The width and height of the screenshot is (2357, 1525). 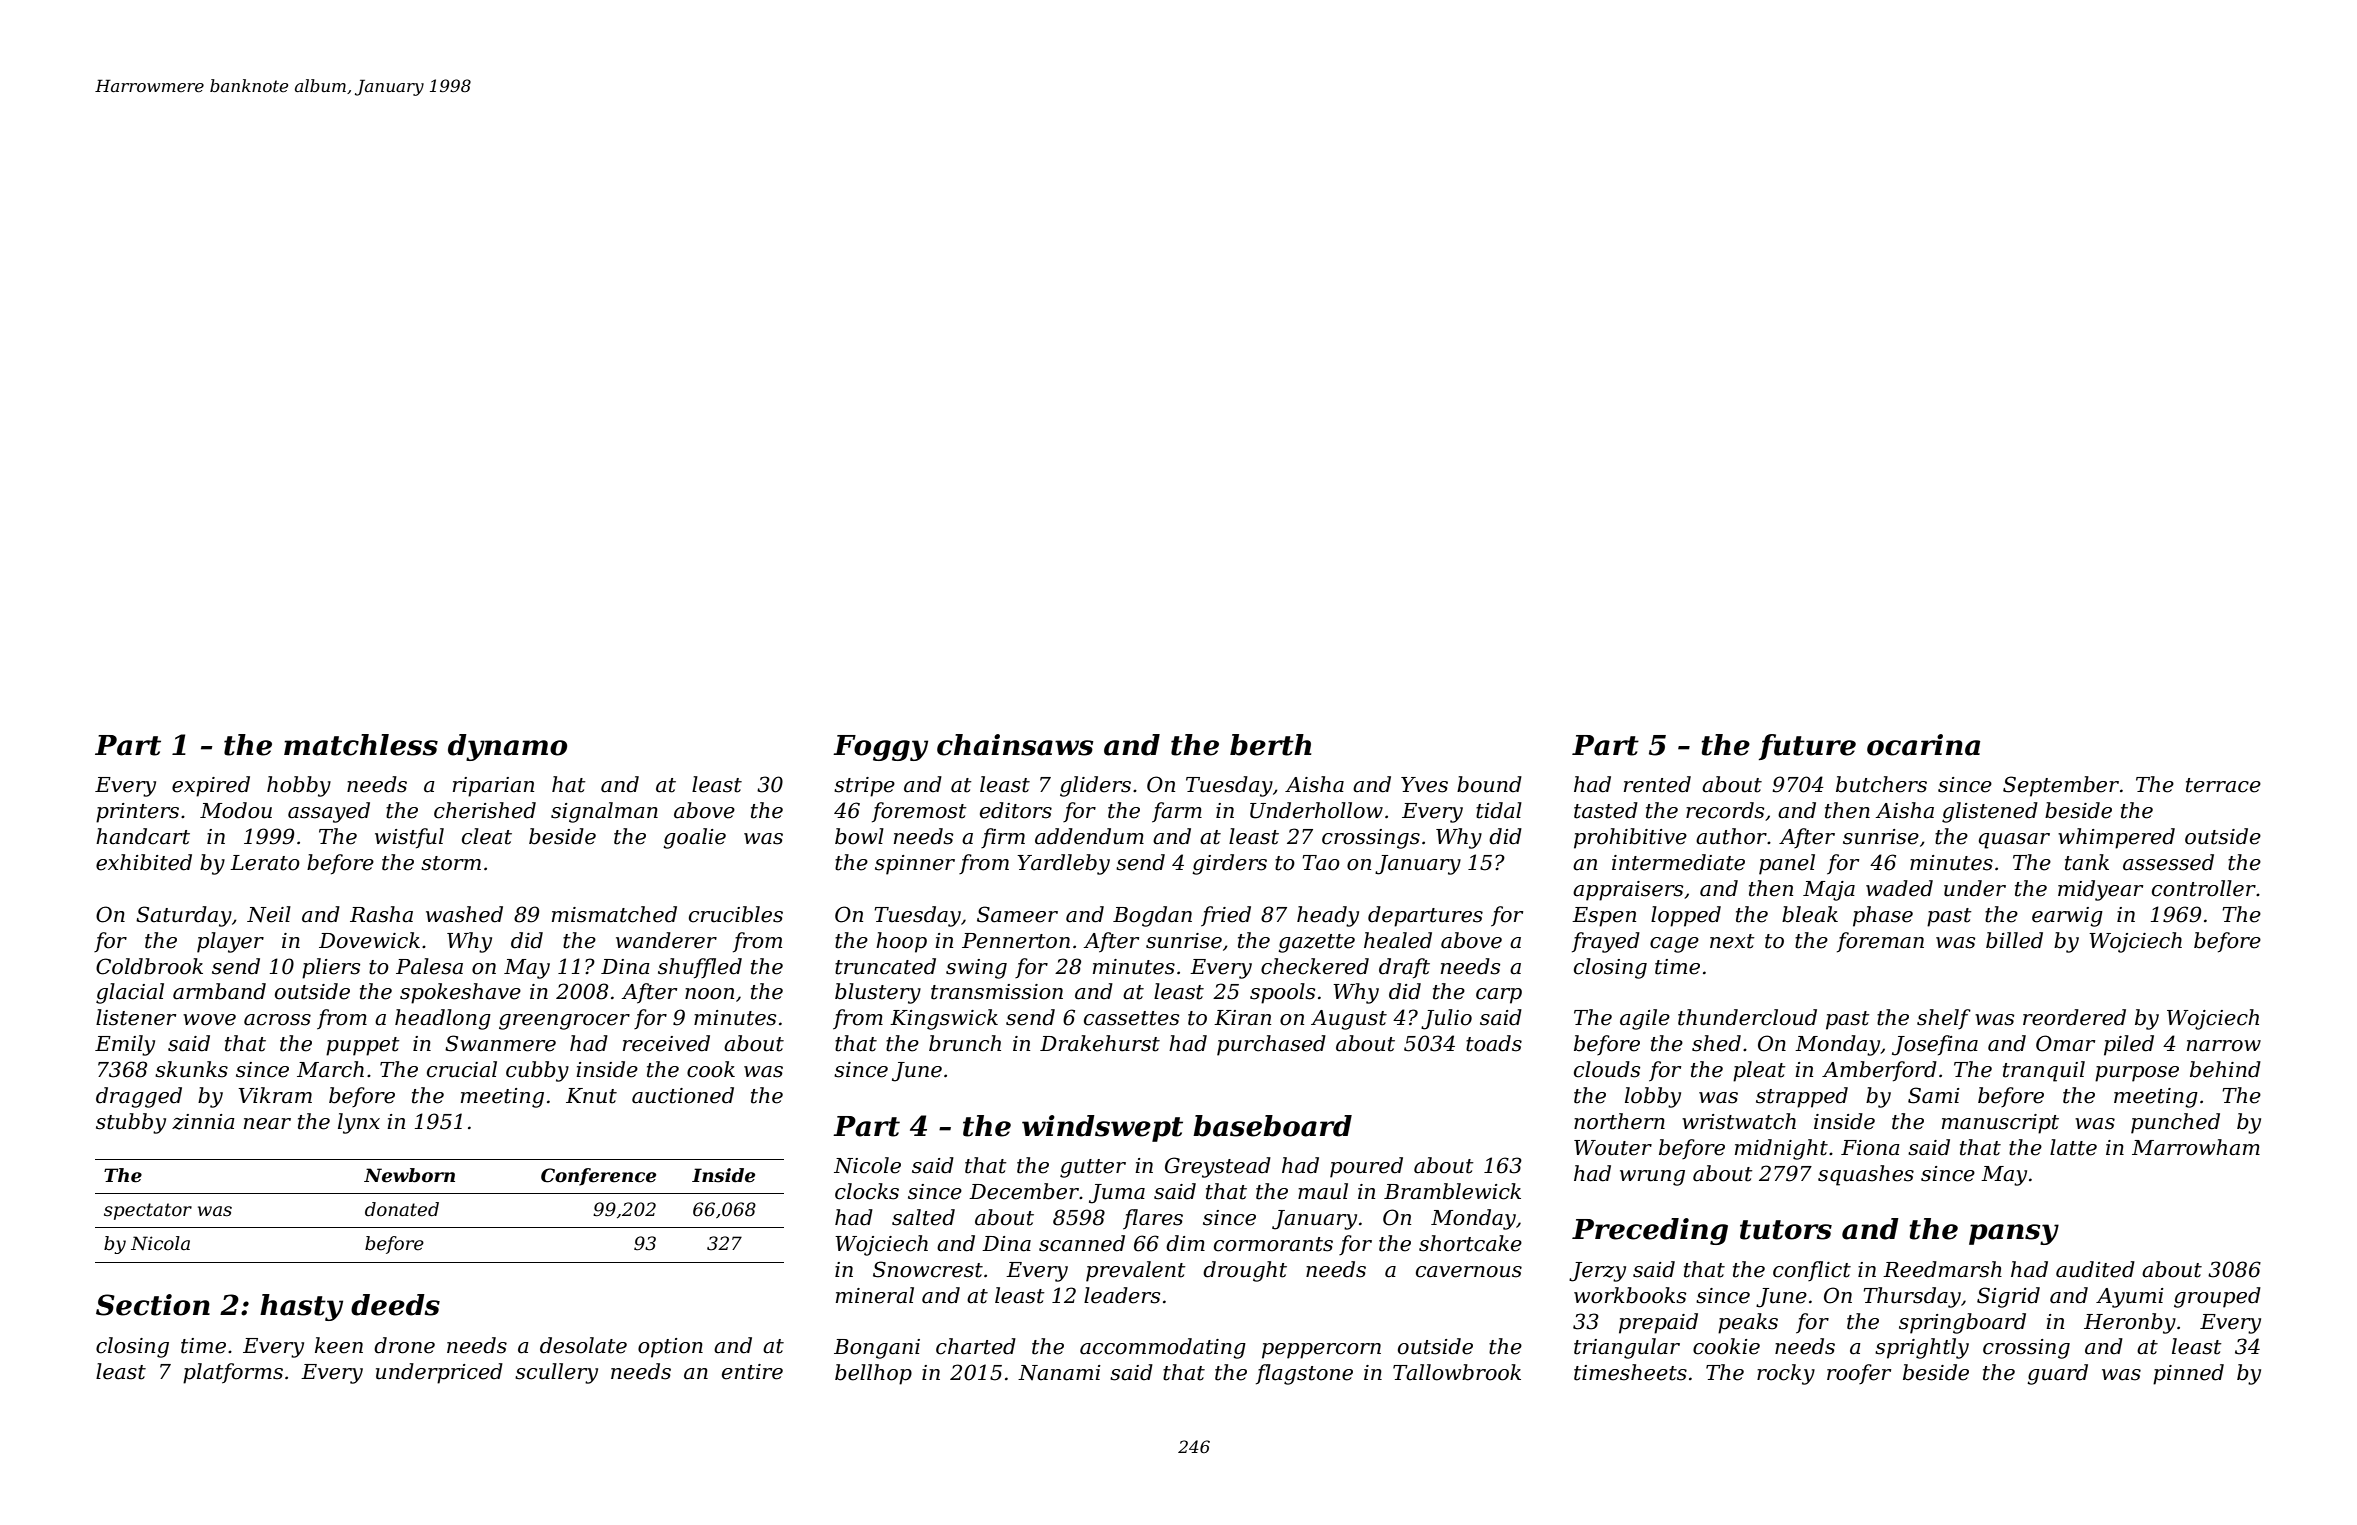 What do you see at coordinates (1922, 1348) in the screenshot?
I see `sprightly` at bounding box center [1922, 1348].
